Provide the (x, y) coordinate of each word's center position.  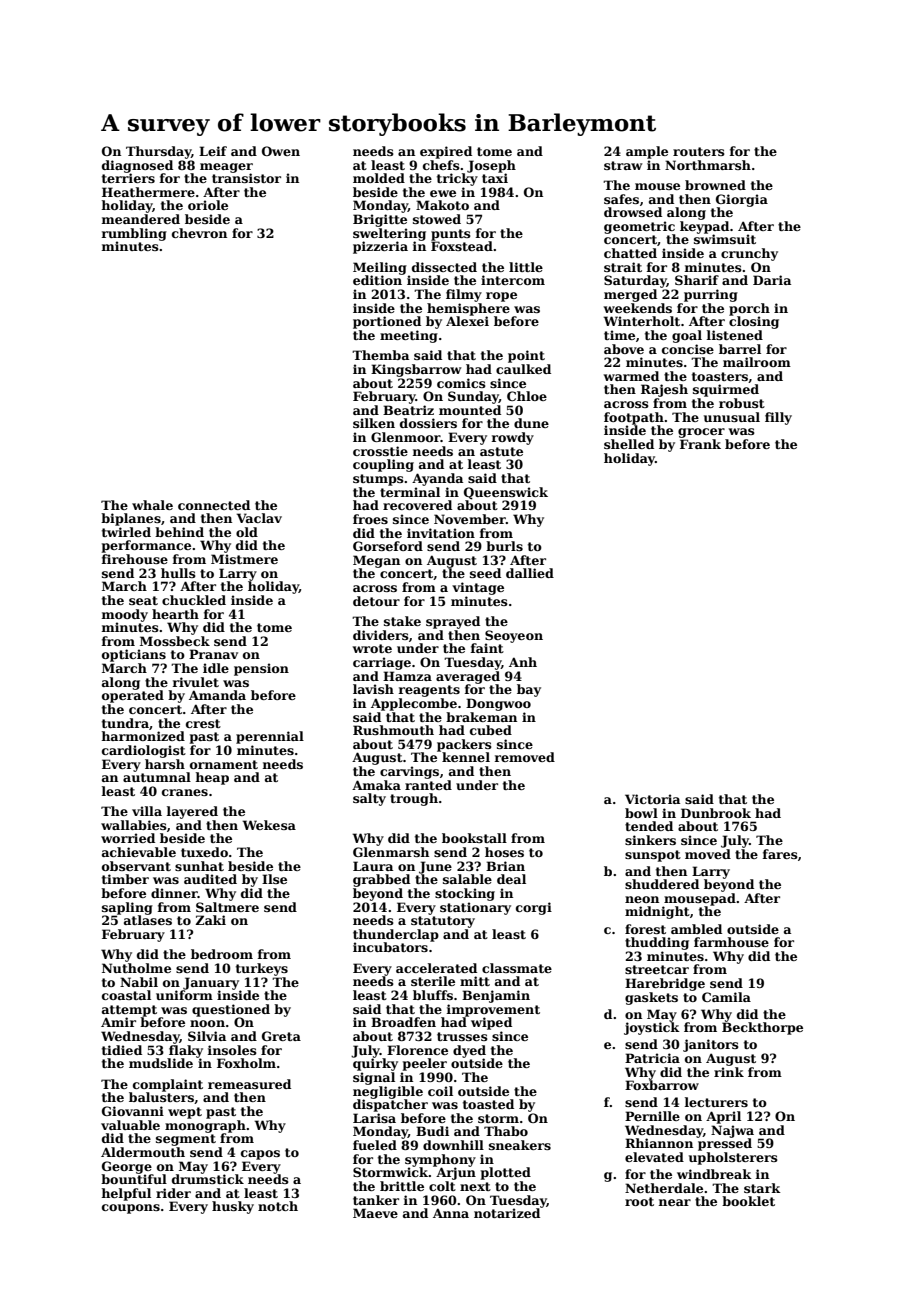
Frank (700, 444)
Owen (281, 151)
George (127, 1167)
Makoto (442, 205)
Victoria (652, 799)
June (435, 867)
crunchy (749, 254)
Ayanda (437, 479)
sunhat (199, 866)
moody (125, 615)
